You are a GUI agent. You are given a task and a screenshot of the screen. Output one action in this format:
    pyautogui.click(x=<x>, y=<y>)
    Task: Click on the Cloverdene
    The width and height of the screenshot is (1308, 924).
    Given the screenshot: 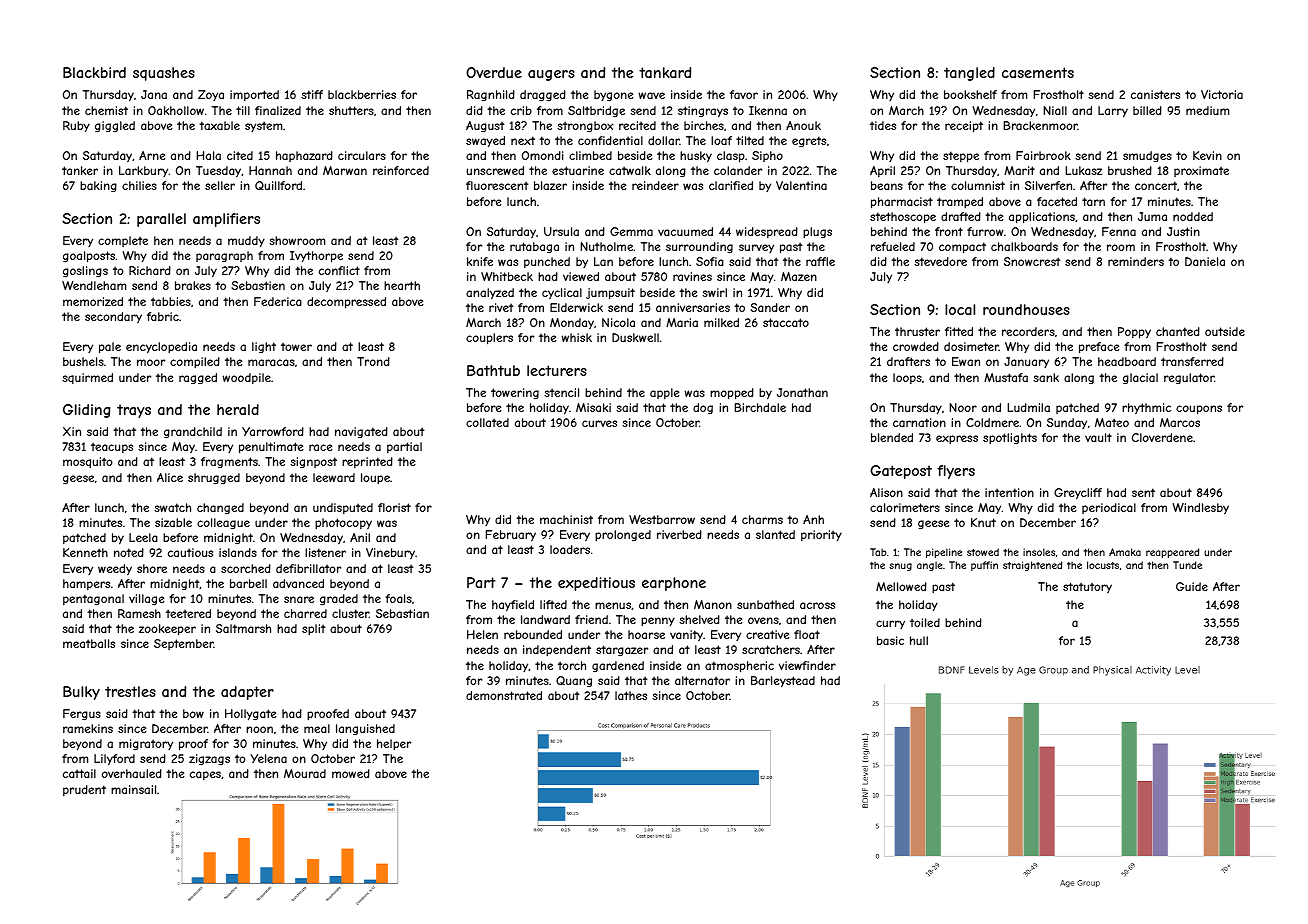 What is the action you would take?
    pyautogui.click(x=1162, y=437)
